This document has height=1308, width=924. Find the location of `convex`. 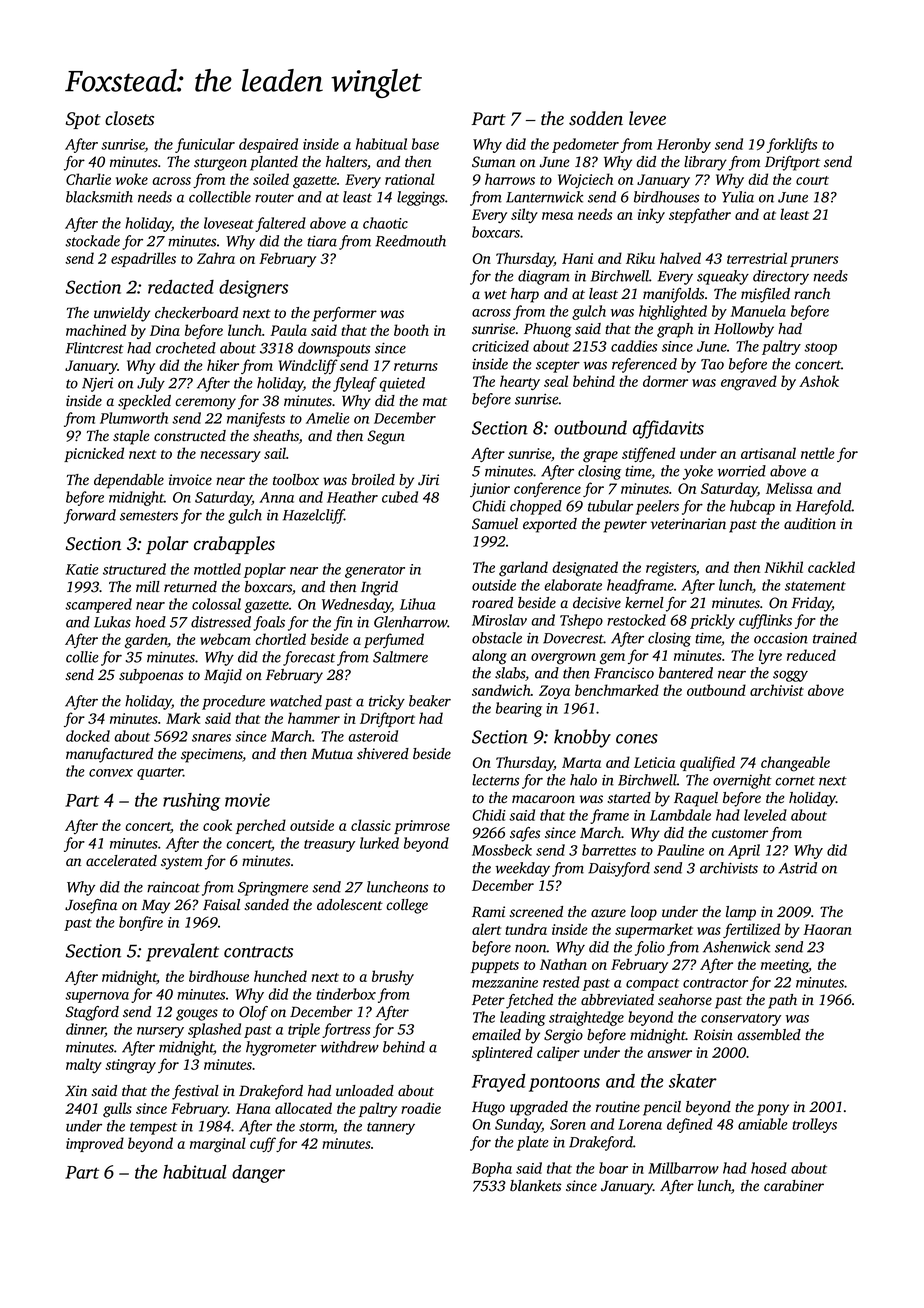

convex is located at coordinates (111, 773).
